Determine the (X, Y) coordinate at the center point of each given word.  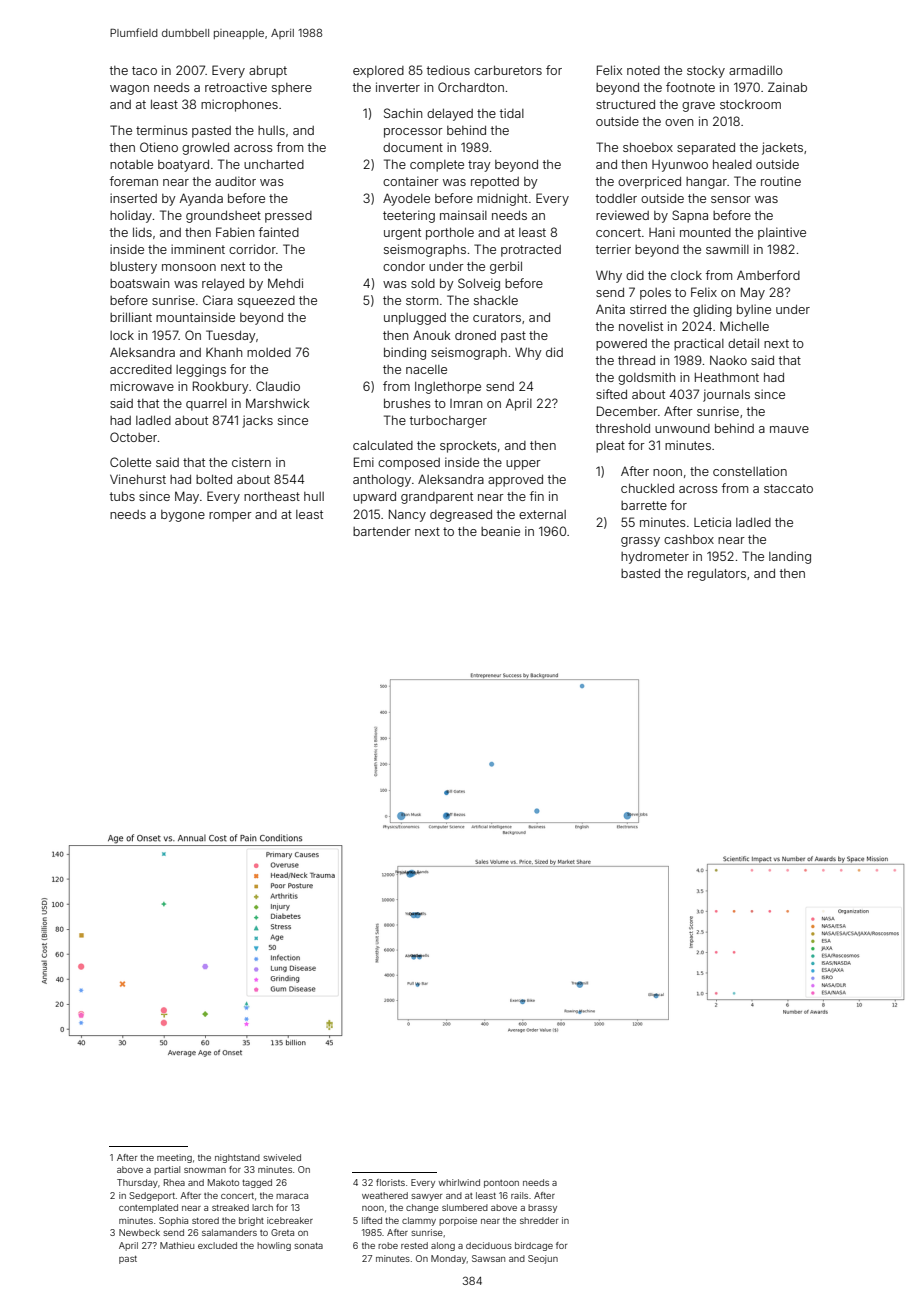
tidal (512, 113)
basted (640, 573)
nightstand (237, 1158)
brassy (542, 1208)
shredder (539, 1220)
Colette (130, 462)
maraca (292, 1196)
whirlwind (459, 1182)
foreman (134, 181)
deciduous (489, 1245)
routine (781, 181)
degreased (461, 516)
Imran (466, 403)
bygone (183, 516)
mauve (789, 429)
